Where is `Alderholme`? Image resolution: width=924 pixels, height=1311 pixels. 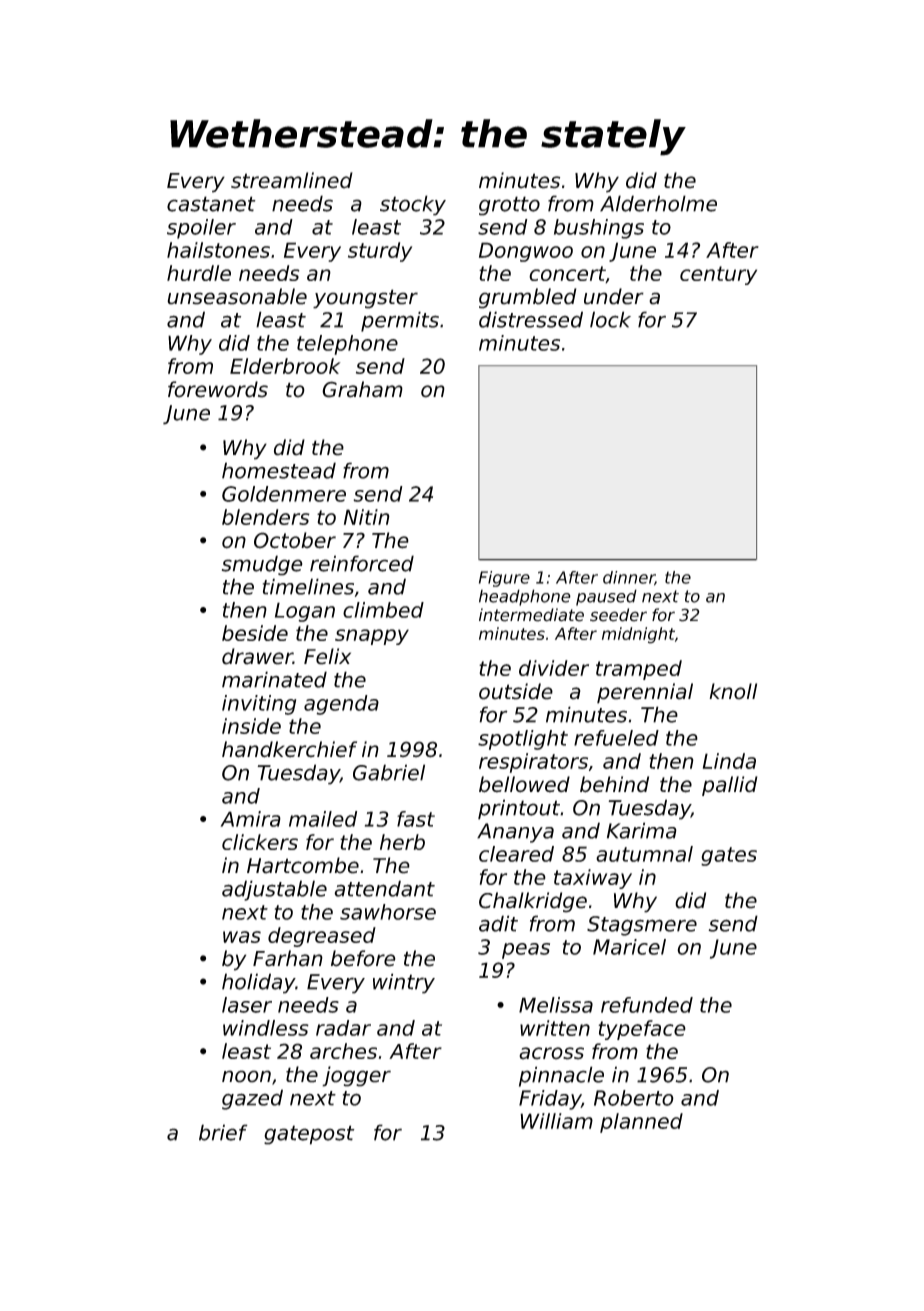 Alderholme is located at coordinates (658, 203).
